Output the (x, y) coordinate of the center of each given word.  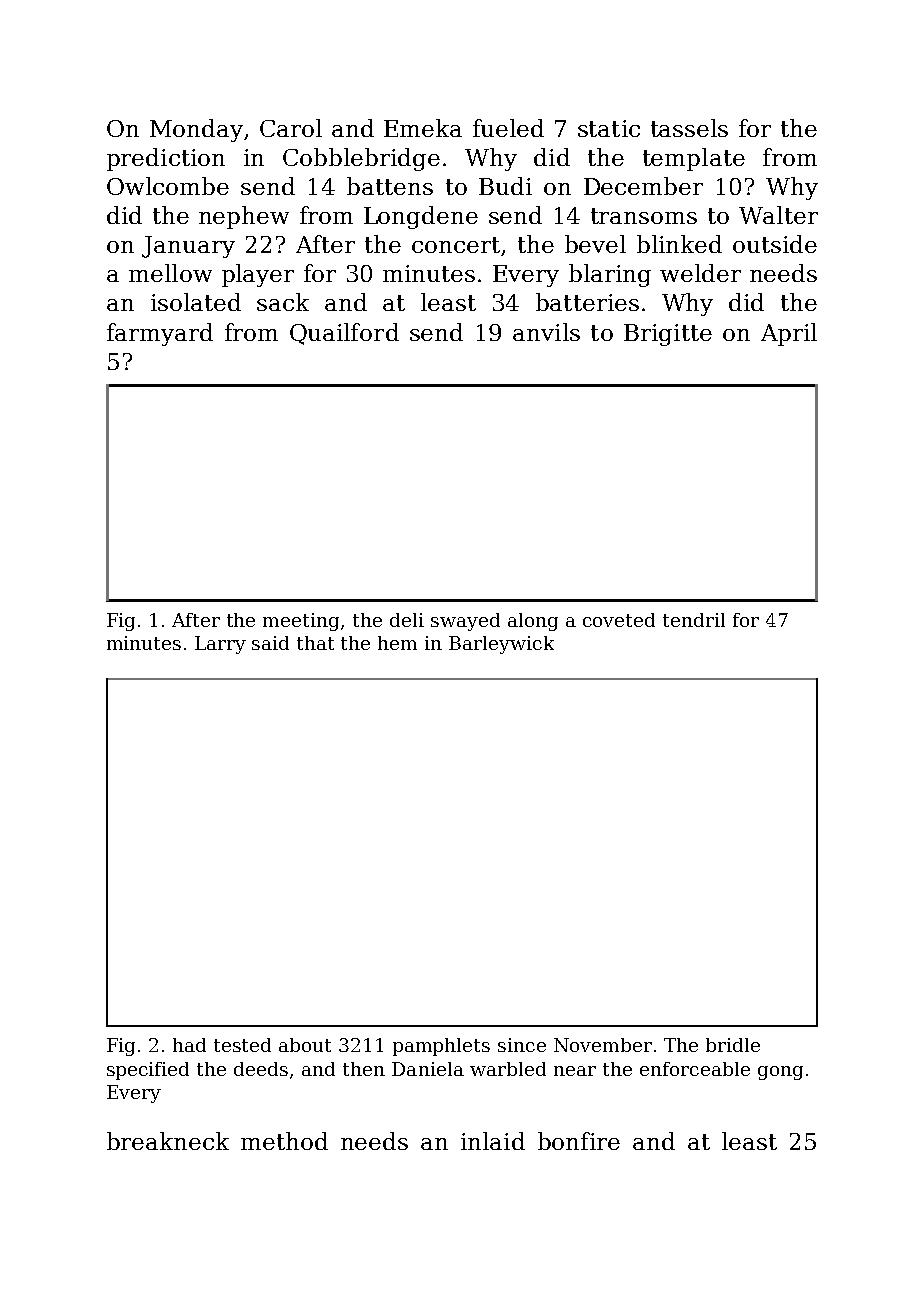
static (609, 128)
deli (407, 620)
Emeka (423, 128)
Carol (291, 128)
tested (242, 1045)
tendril (694, 620)
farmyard (160, 334)
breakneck (168, 1141)
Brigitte (668, 335)
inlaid (493, 1141)
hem (397, 643)
